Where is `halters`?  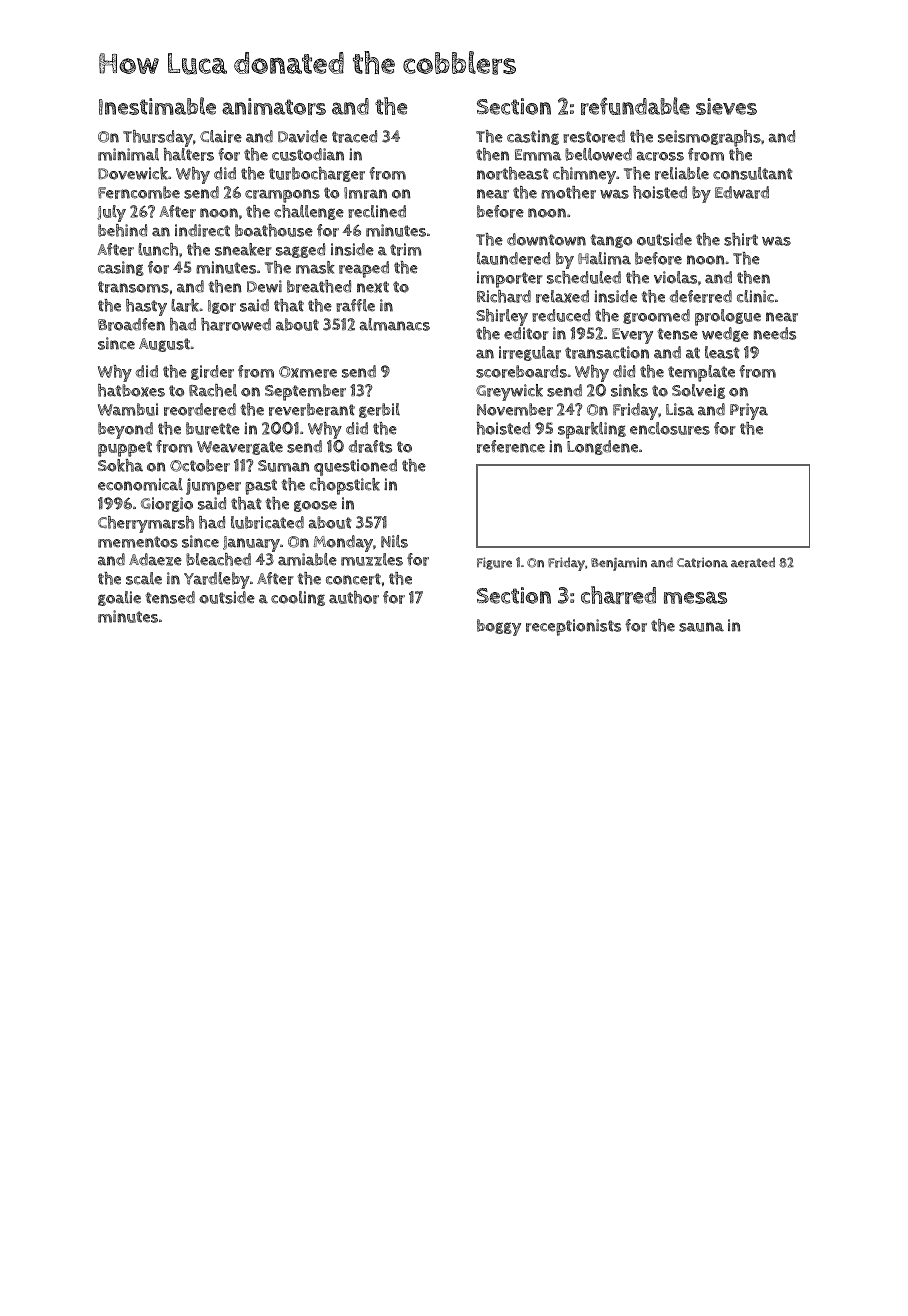 halters is located at coordinates (189, 154).
